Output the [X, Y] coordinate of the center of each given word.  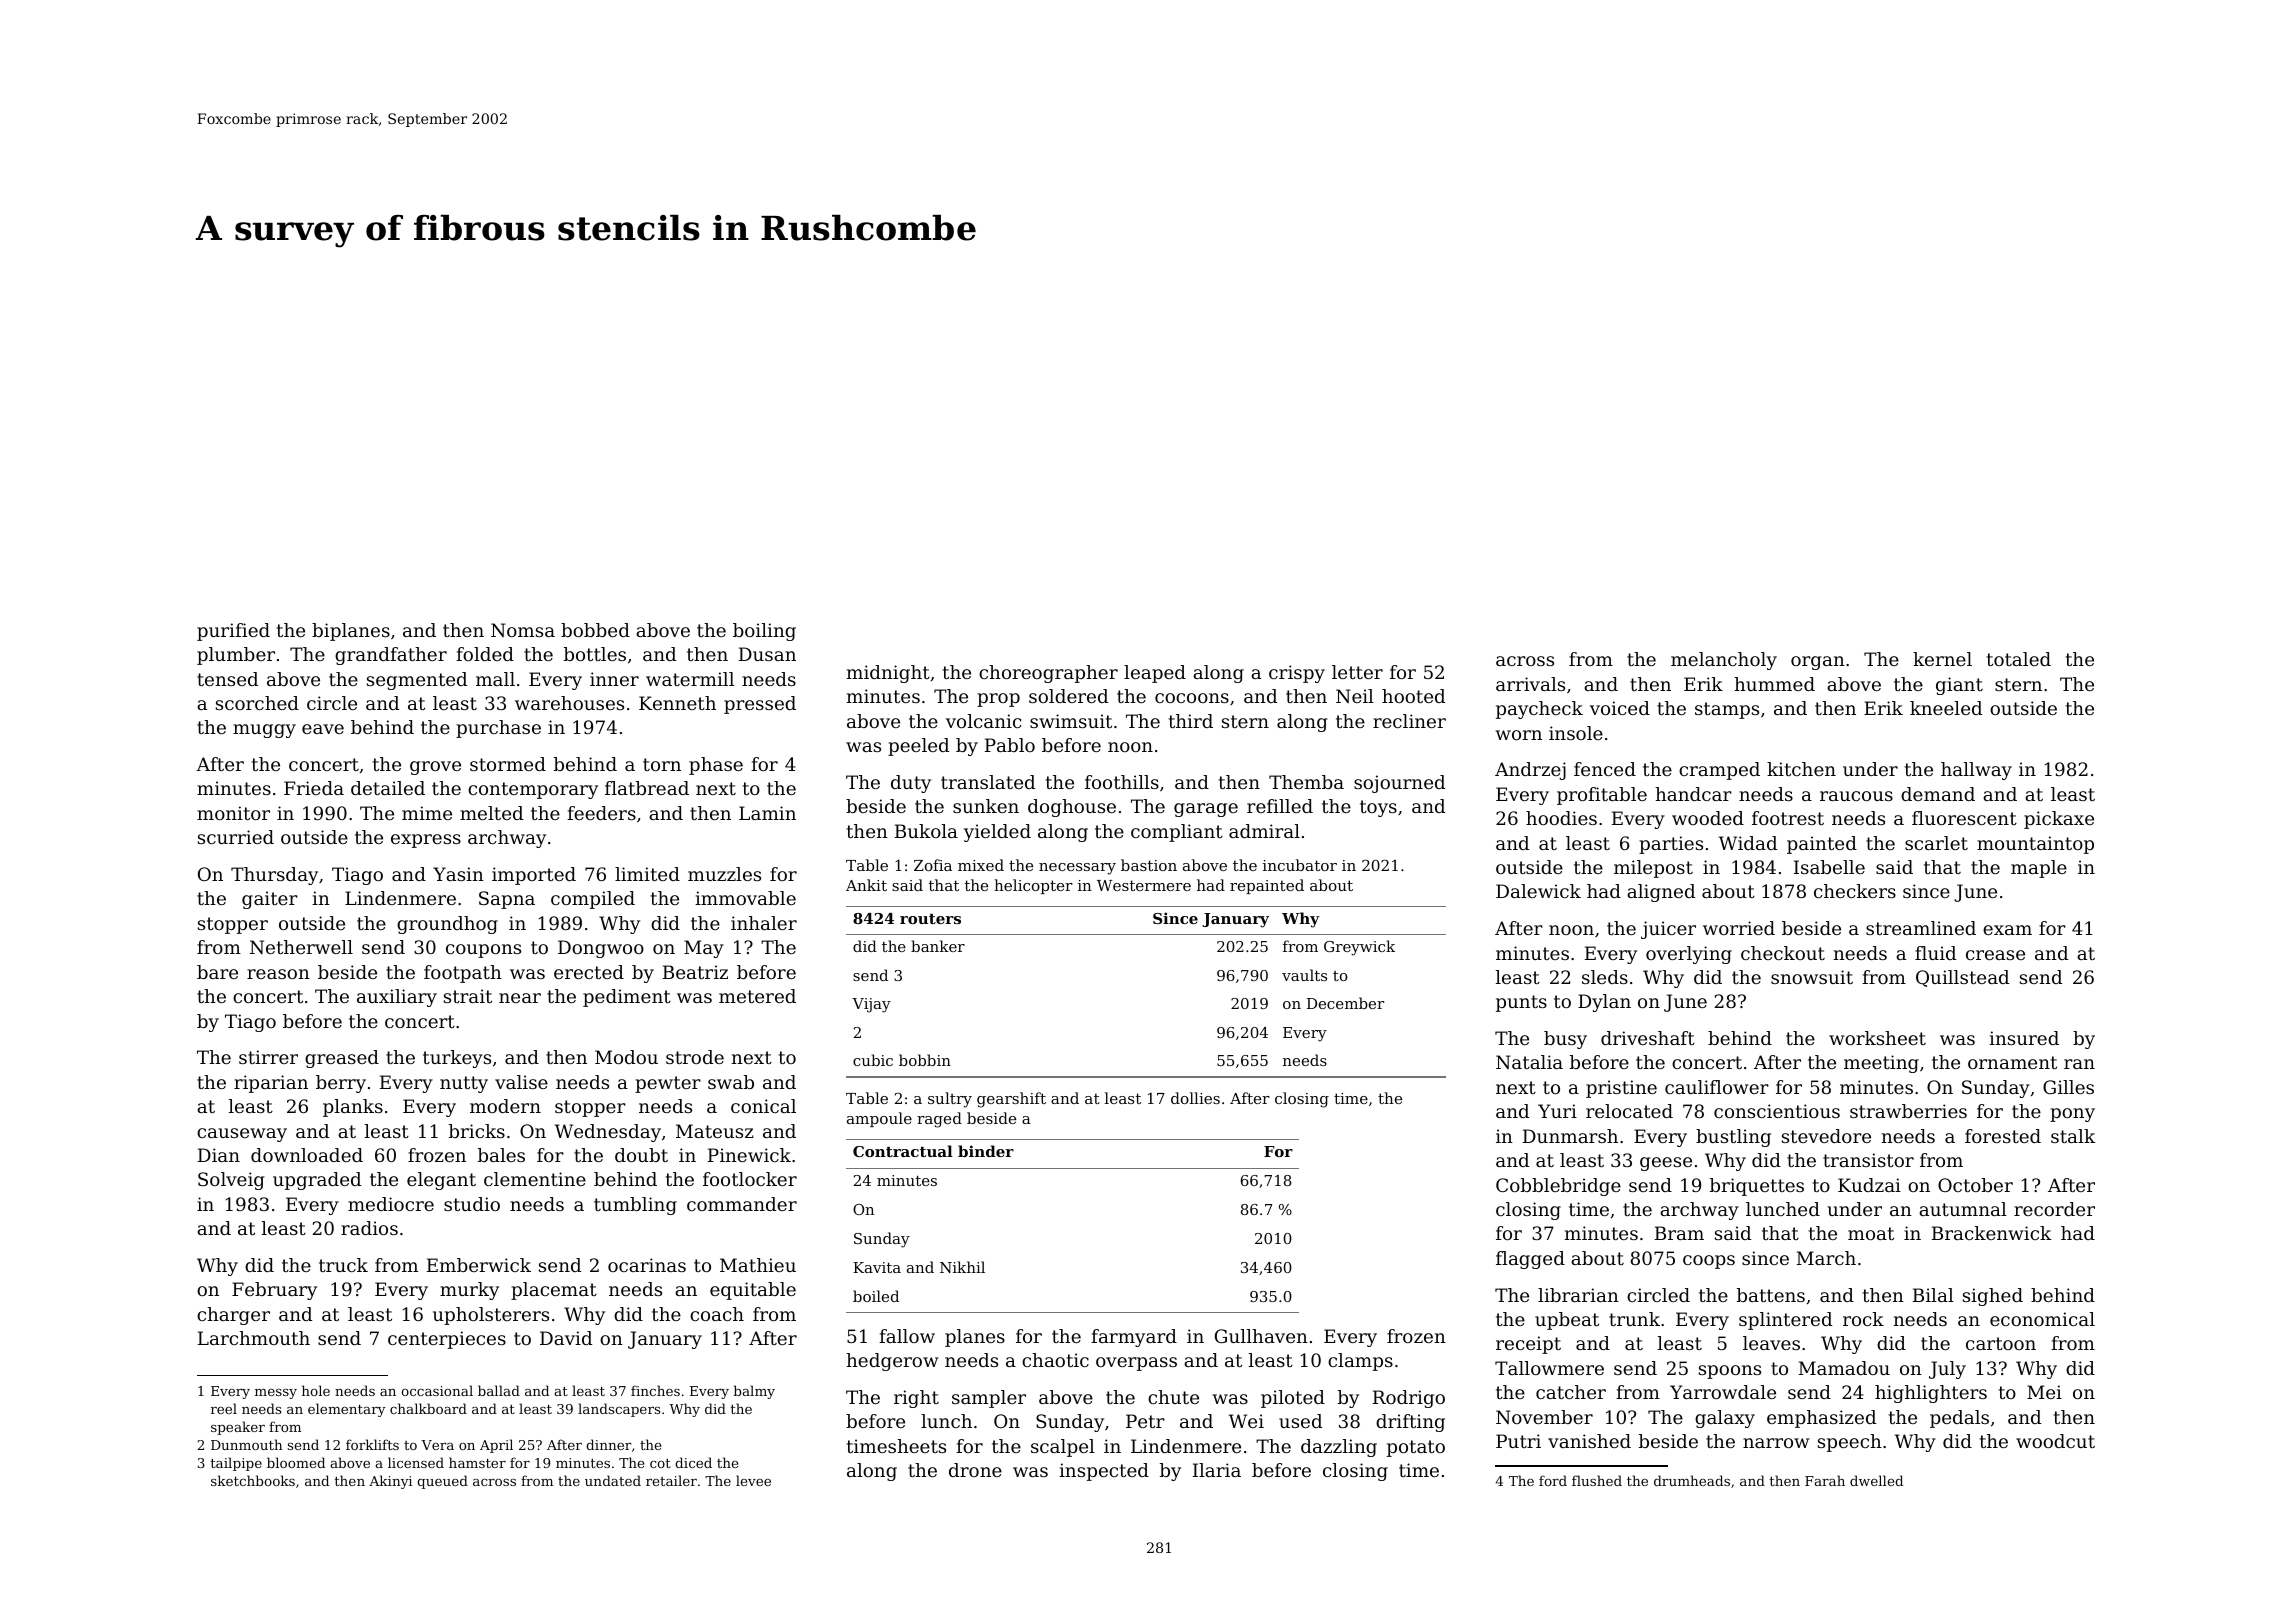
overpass [1136, 1364]
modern [505, 1106]
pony [2072, 1115]
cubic [873, 1060]
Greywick [1359, 948]
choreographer [1048, 674]
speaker [238, 1428]
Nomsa [523, 630]
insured [2024, 1038]
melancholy [1724, 661]
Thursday [274, 876]
